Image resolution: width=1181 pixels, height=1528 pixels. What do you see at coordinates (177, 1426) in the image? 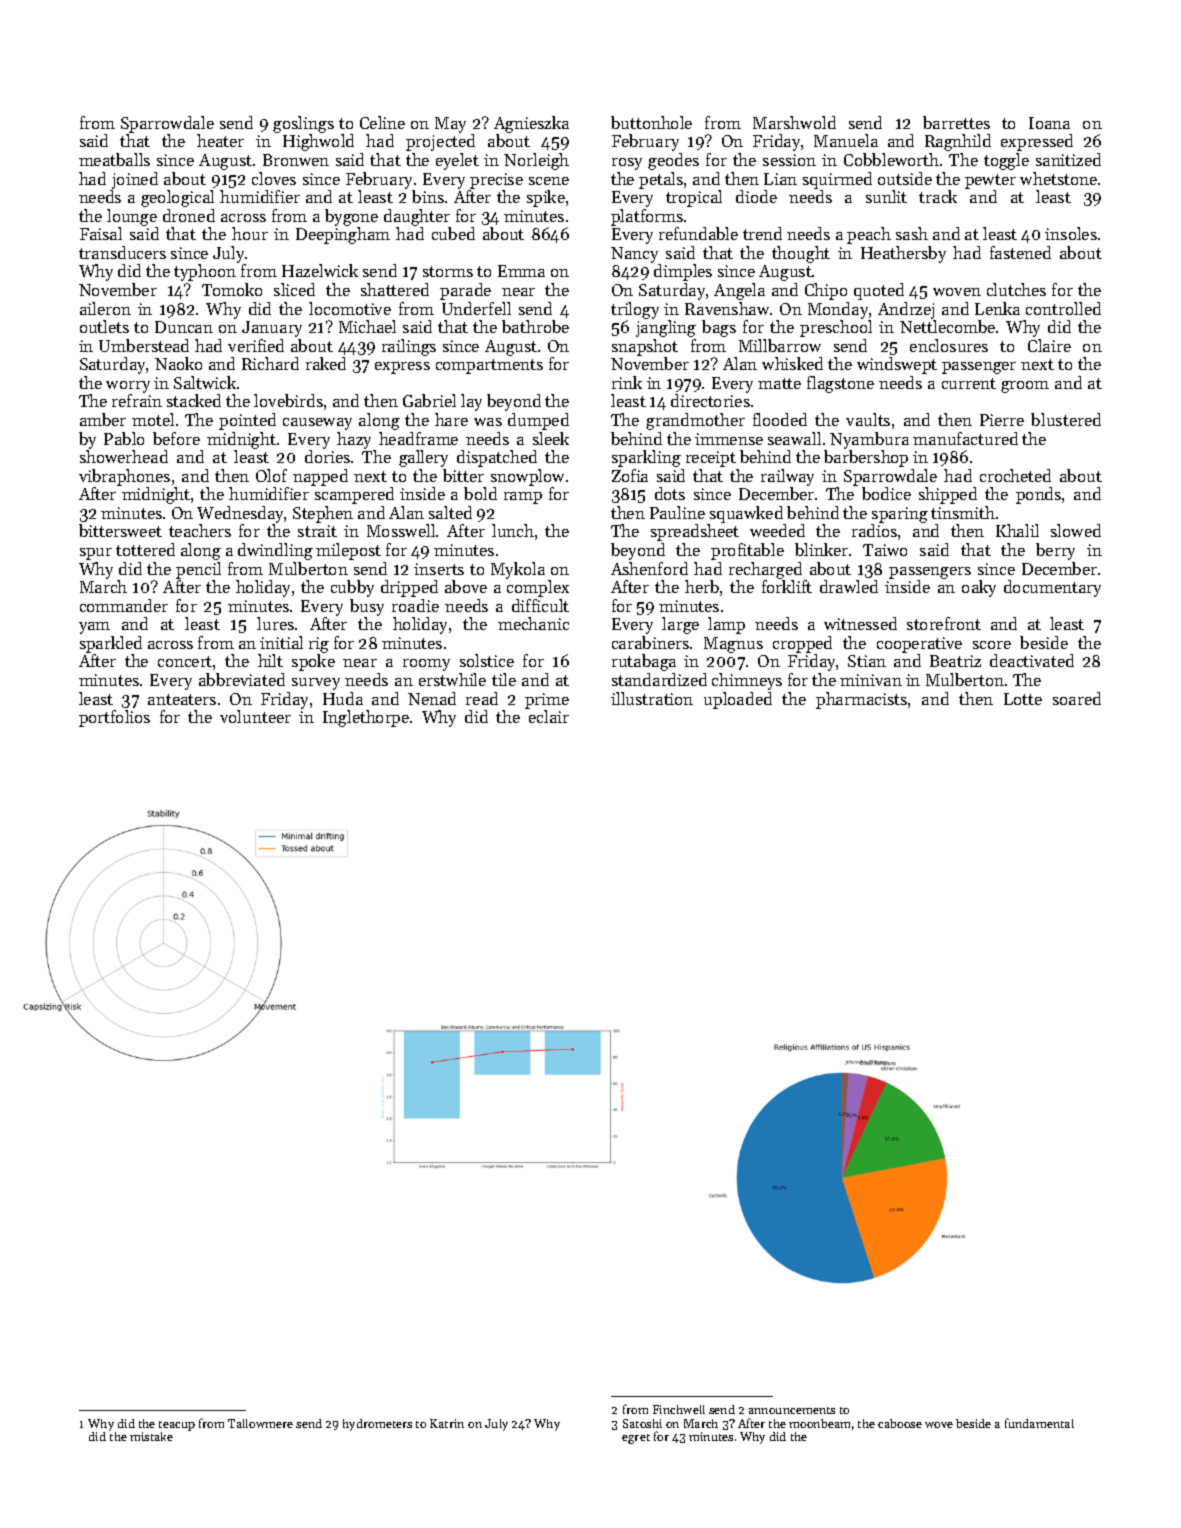
I see `teacup` at bounding box center [177, 1426].
